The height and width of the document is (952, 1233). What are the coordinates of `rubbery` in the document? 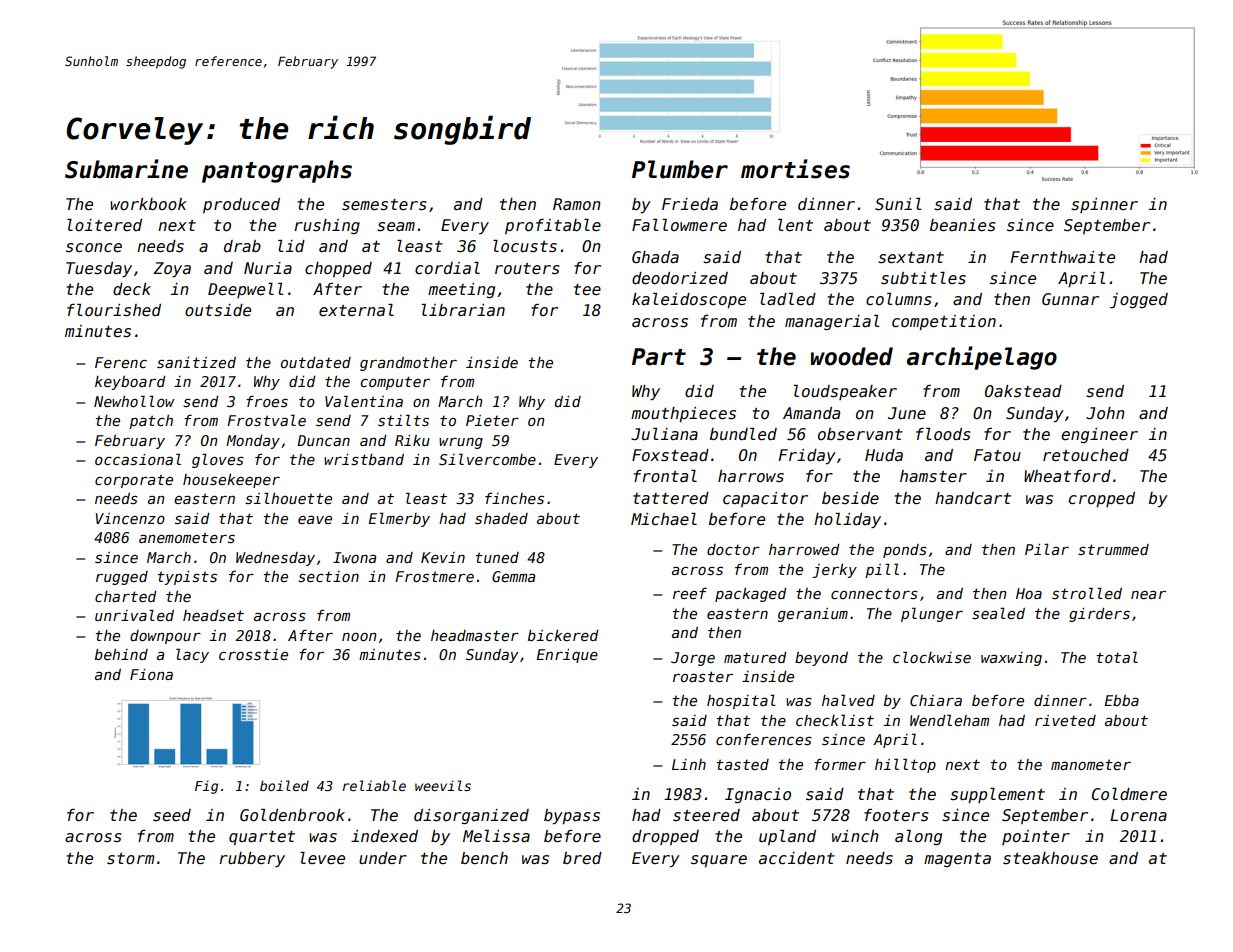 It's located at (252, 859).
